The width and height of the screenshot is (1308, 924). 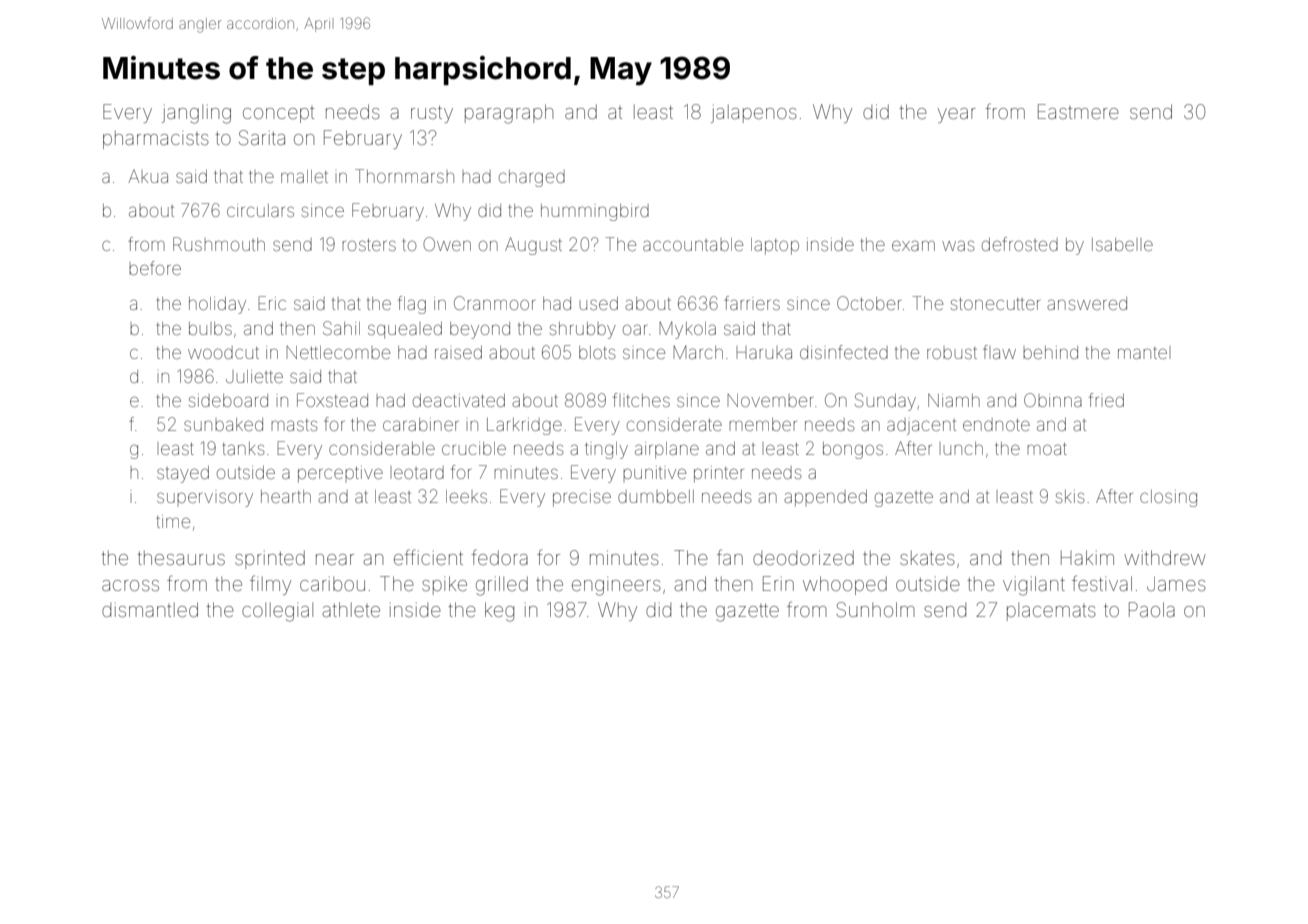 I want to click on exam, so click(x=913, y=245).
